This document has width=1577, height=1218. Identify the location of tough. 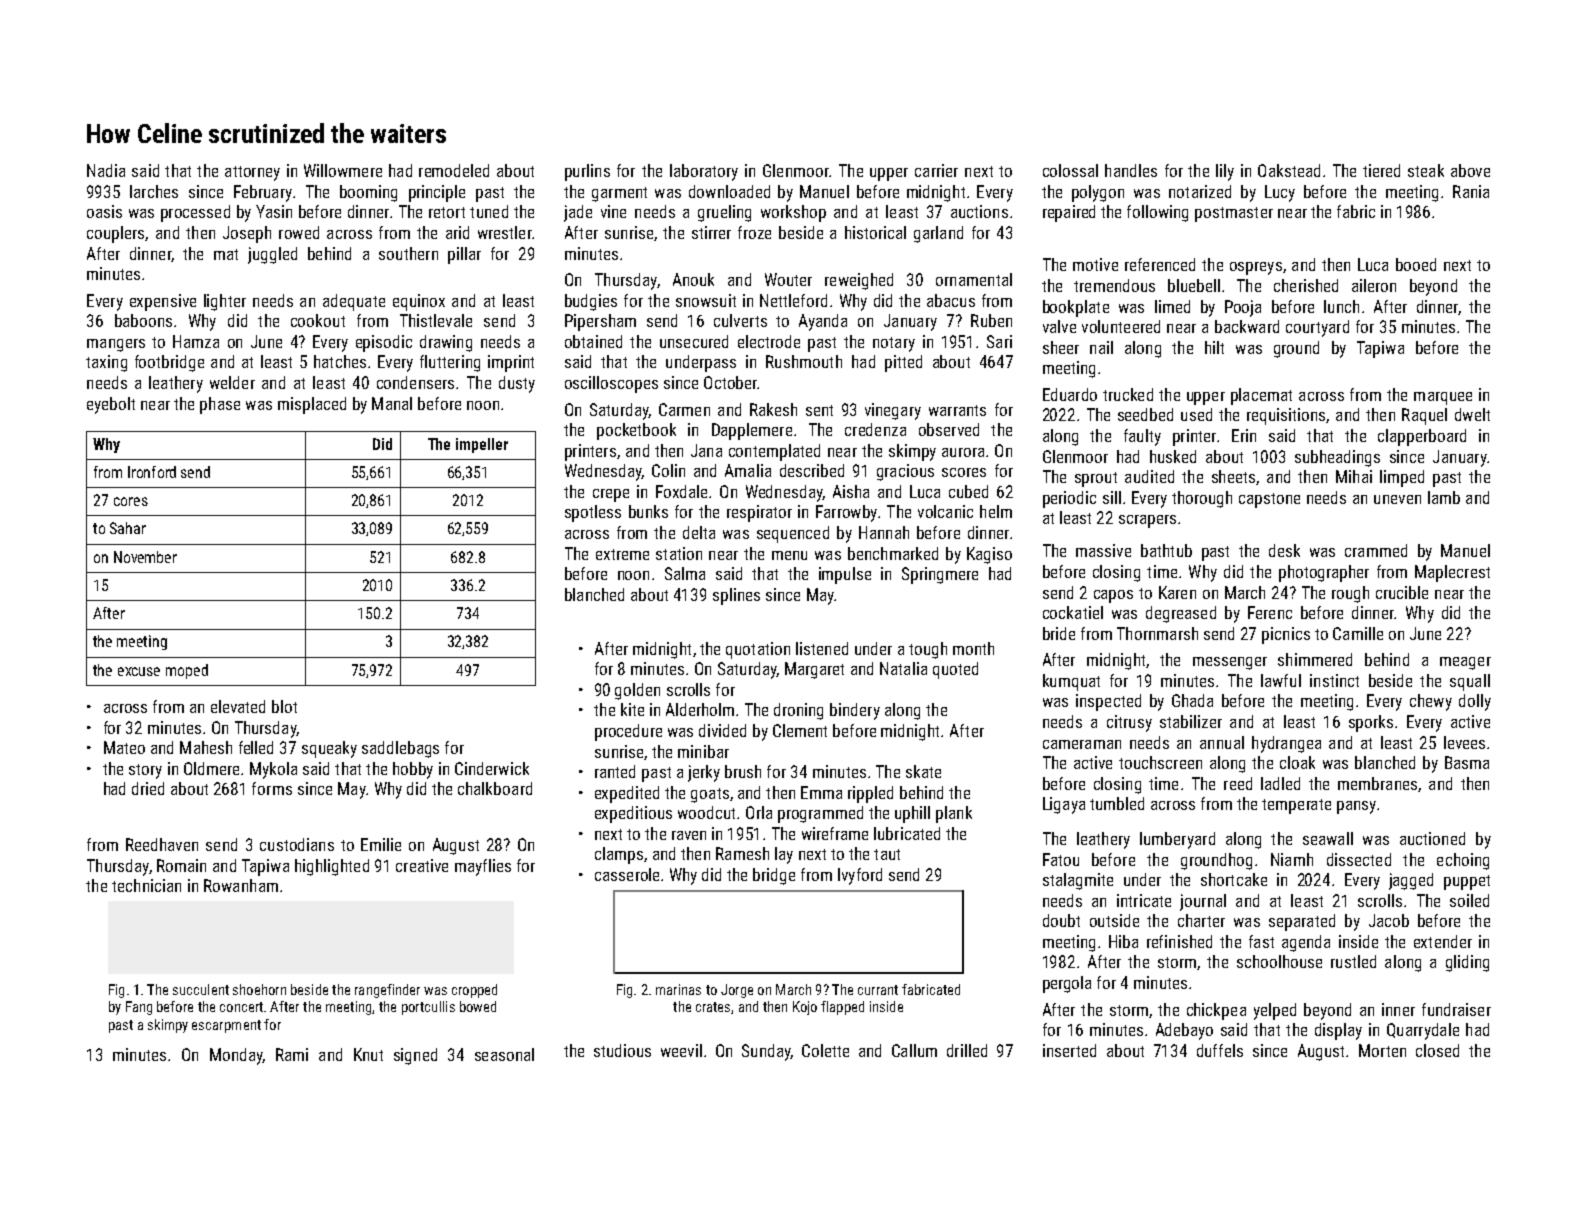
(928, 650).
